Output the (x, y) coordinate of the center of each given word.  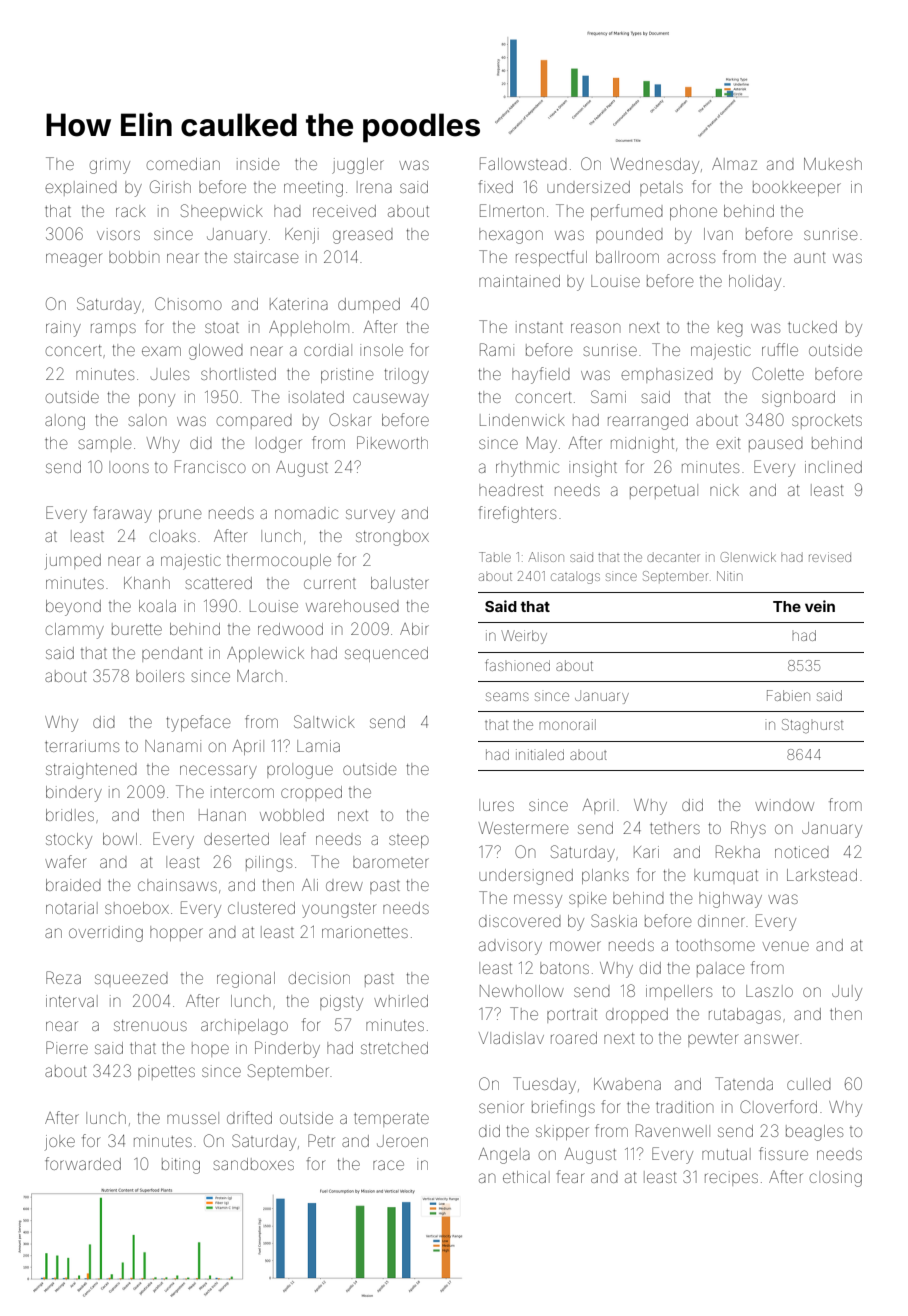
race (388, 1165)
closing (836, 1179)
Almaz (734, 164)
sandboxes (253, 1164)
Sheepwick (222, 212)
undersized (588, 187)
